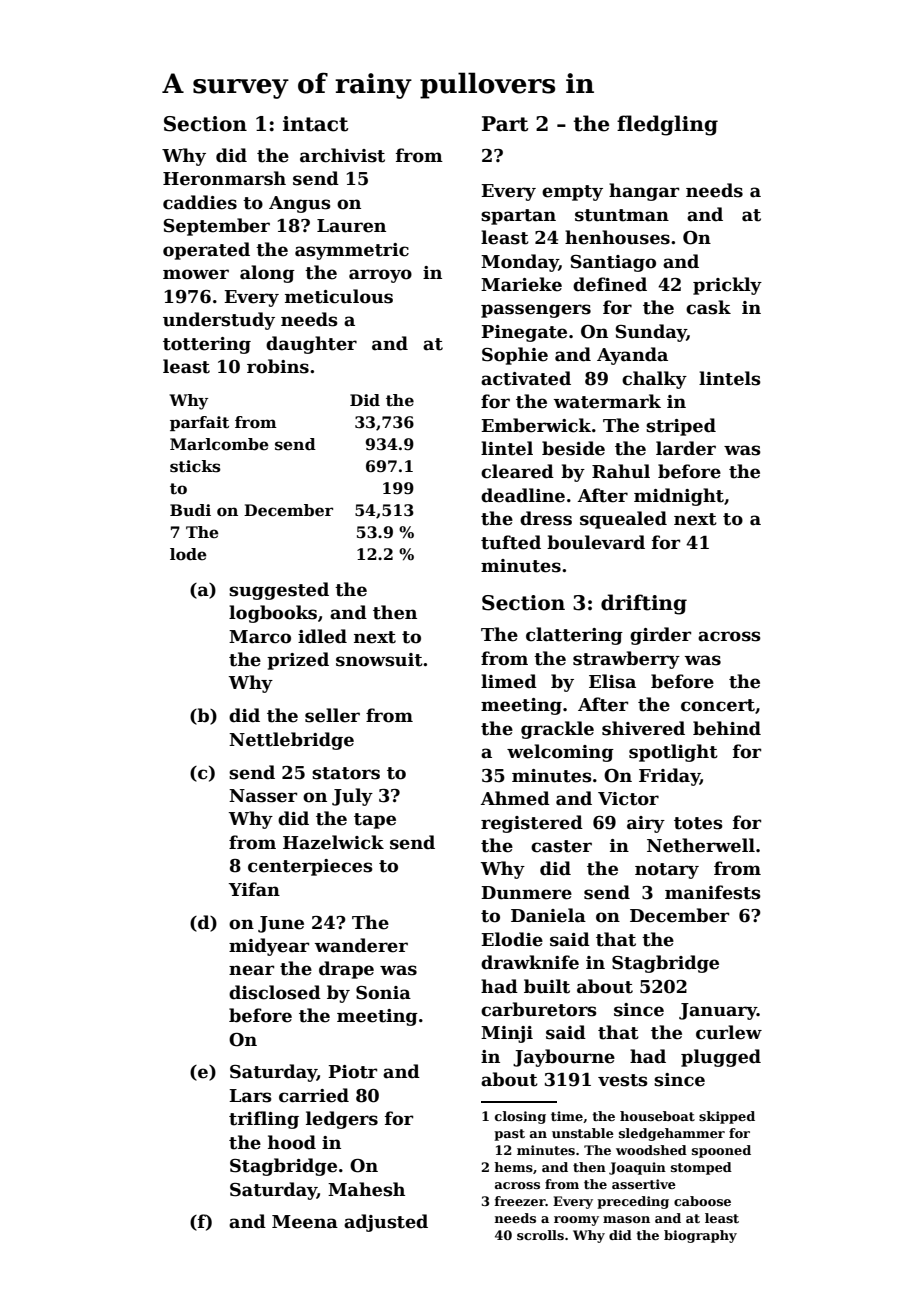  I want to click on Sonia, so click(383, 993).
